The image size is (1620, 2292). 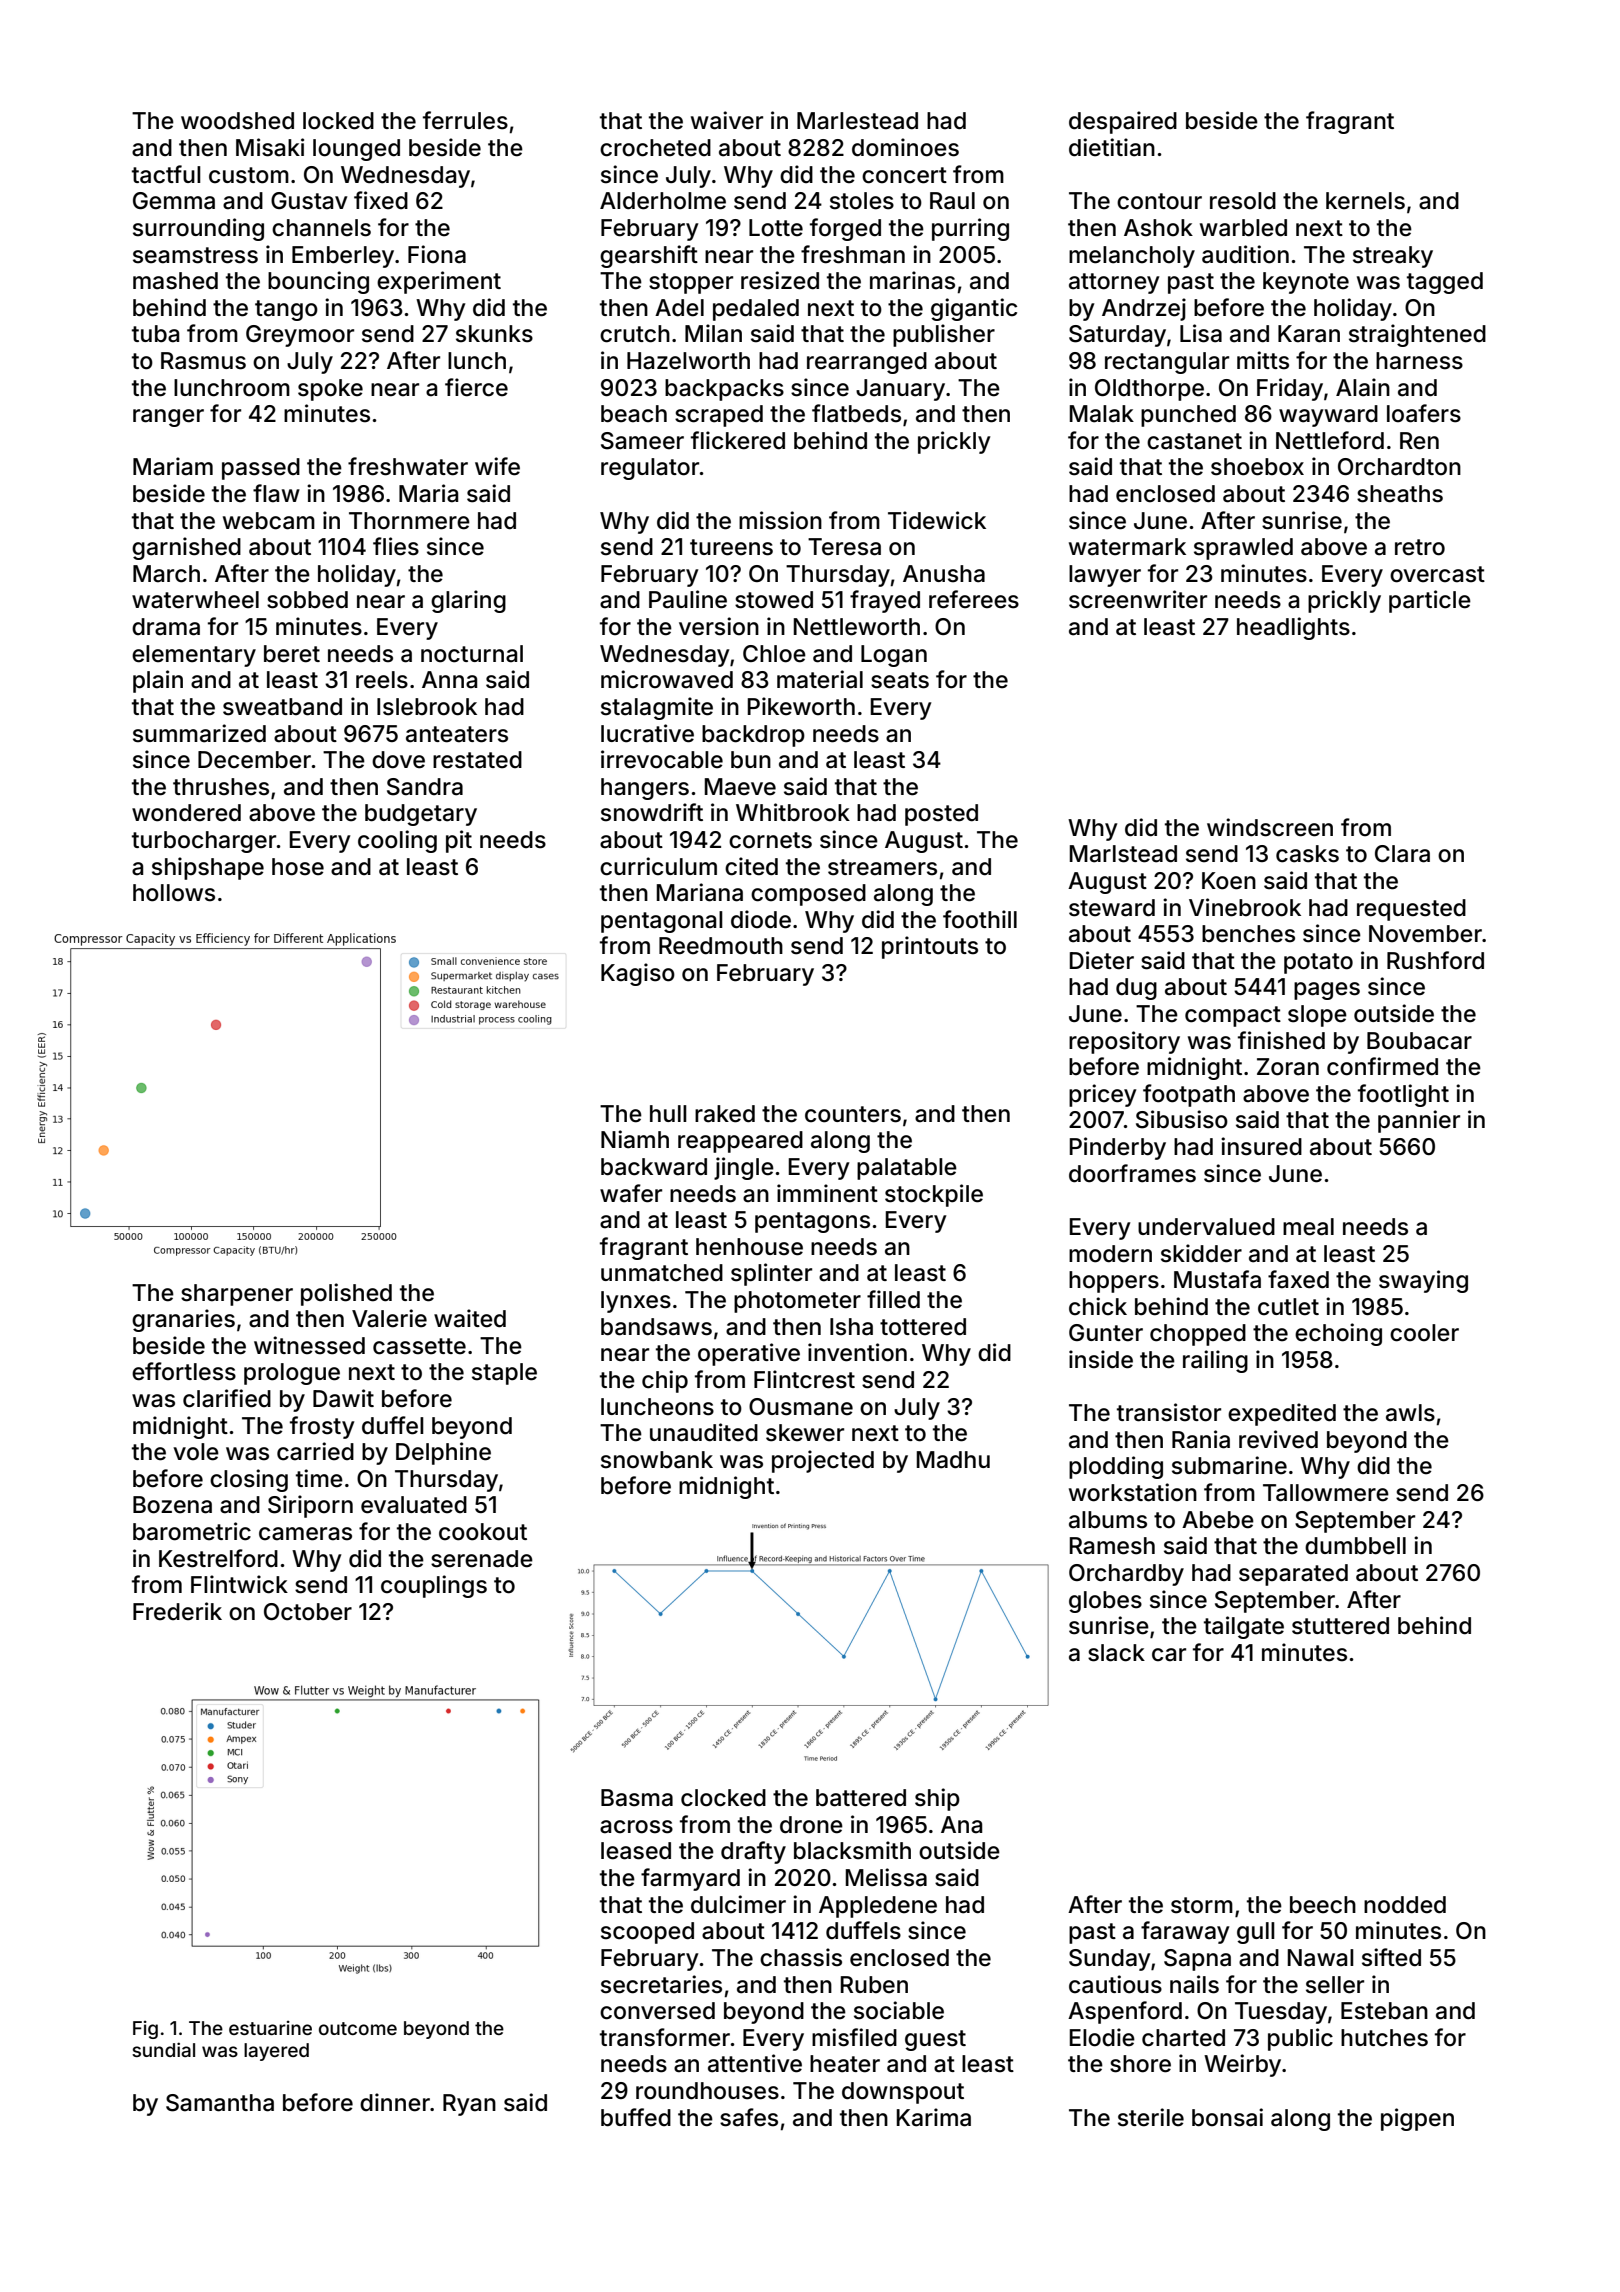 What do you see at coordinates (1365, 201) in the screenshot?
I see `kernels` at bounding box center [1365, 201].
